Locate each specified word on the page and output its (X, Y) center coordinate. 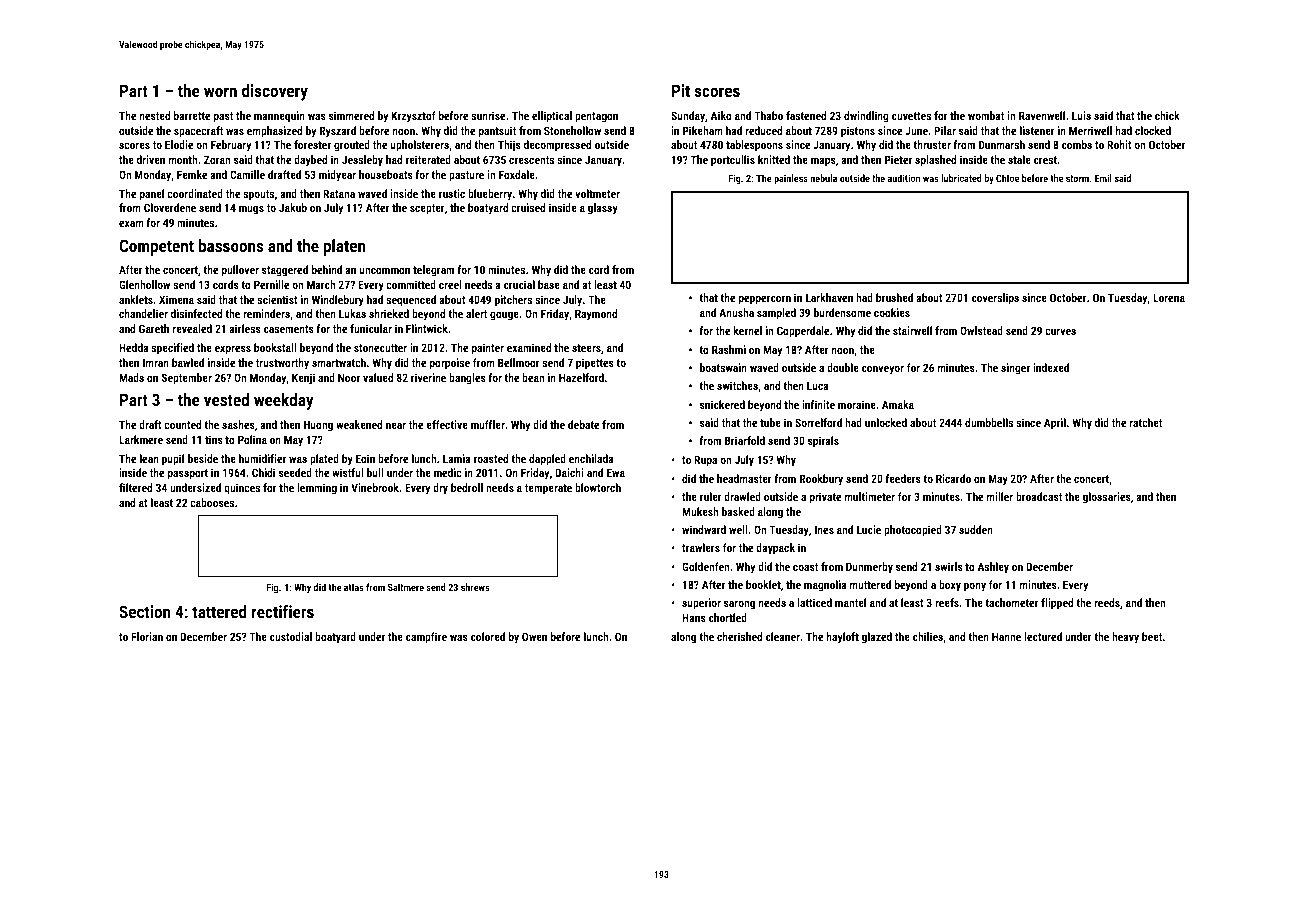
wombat (986, 115)
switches (737, 385)
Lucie (869, 529)
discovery (275, 92)
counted (182, 424)
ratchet (1146, 422)
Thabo (768, 115)
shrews (475, 587)
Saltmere (406, 587)
